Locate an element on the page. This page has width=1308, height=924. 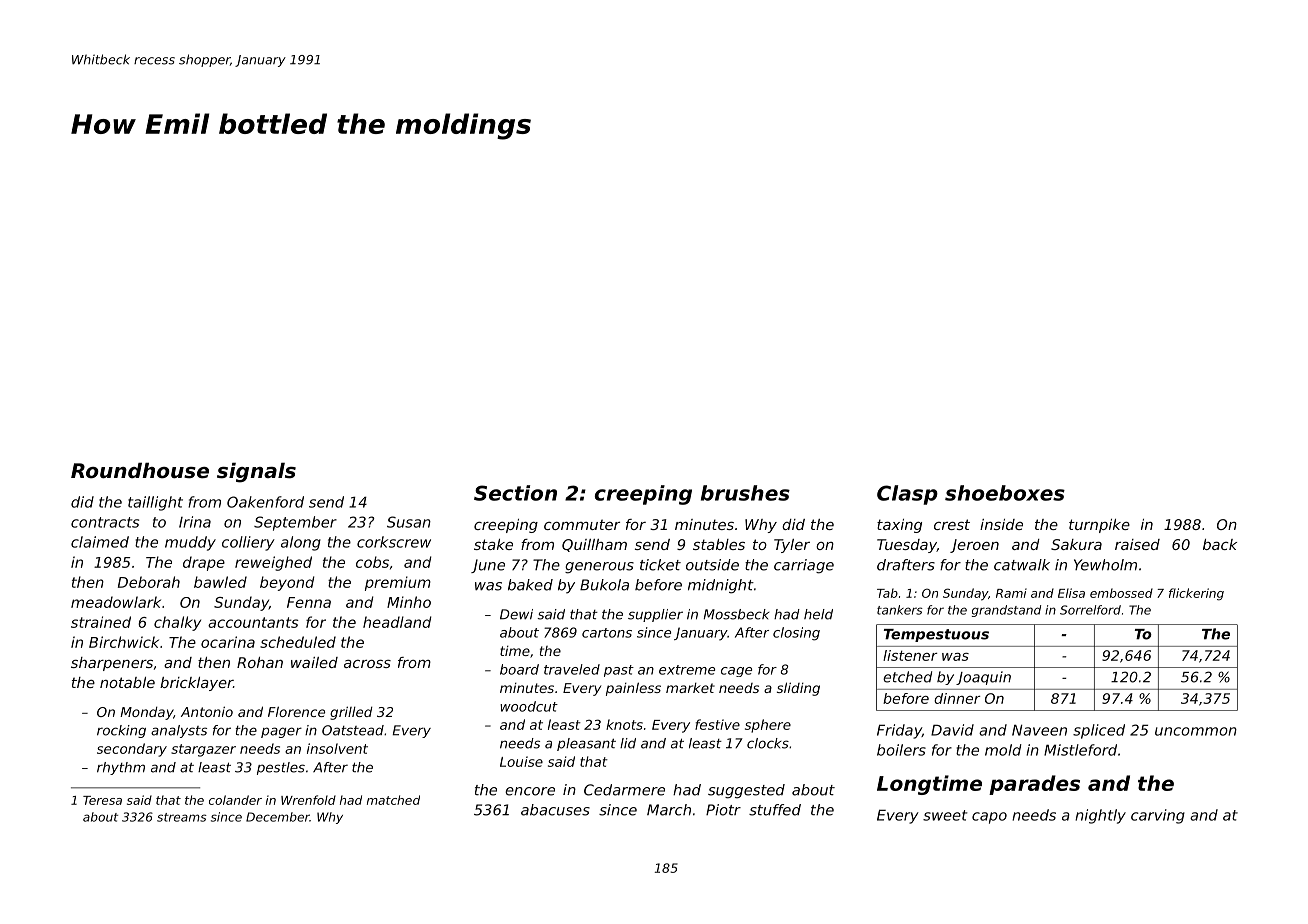
December is located at coordinates (278, 817).
